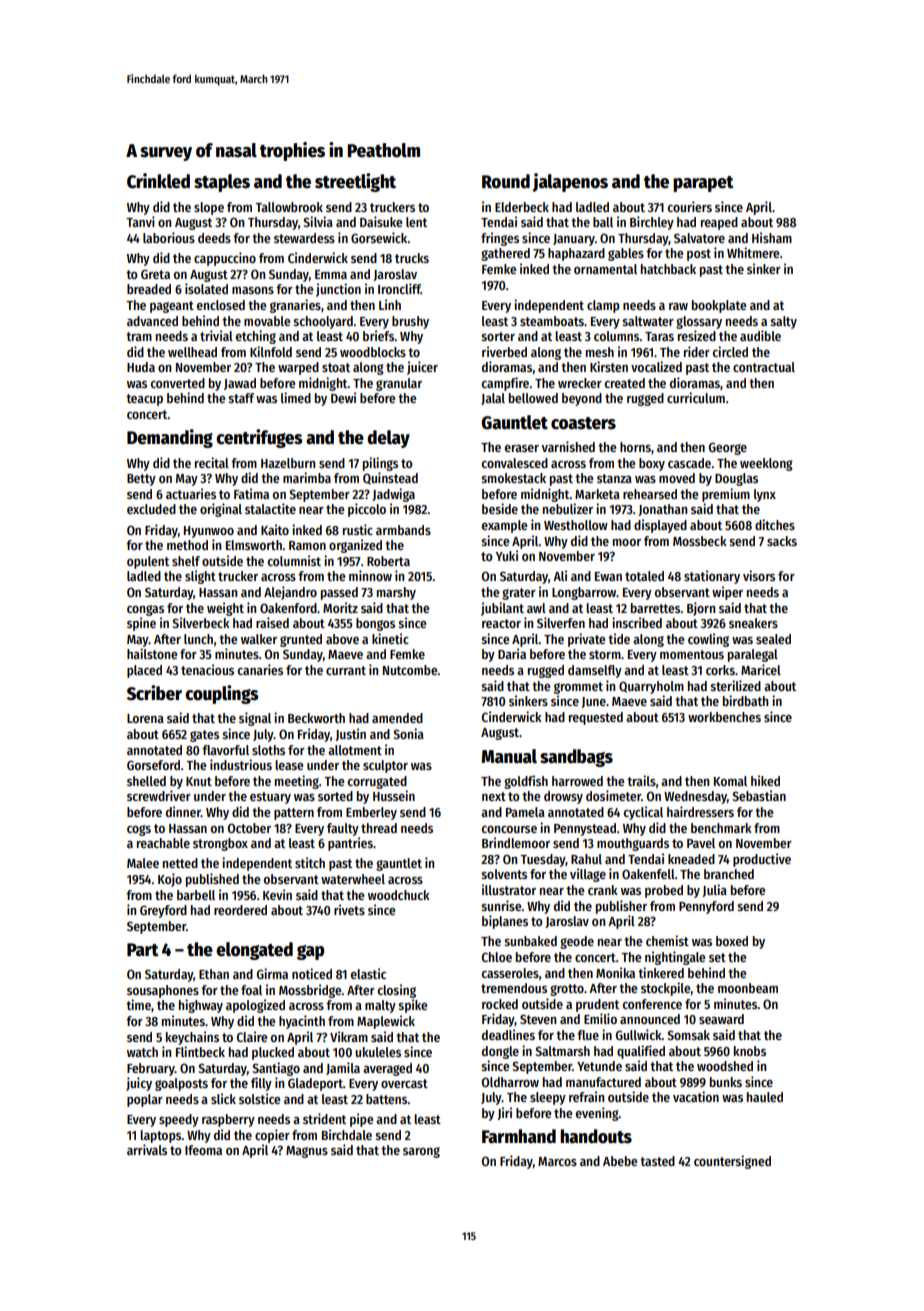 This page has width=924, height=1311. I want to click on Magnus, so click(307, 1152).
